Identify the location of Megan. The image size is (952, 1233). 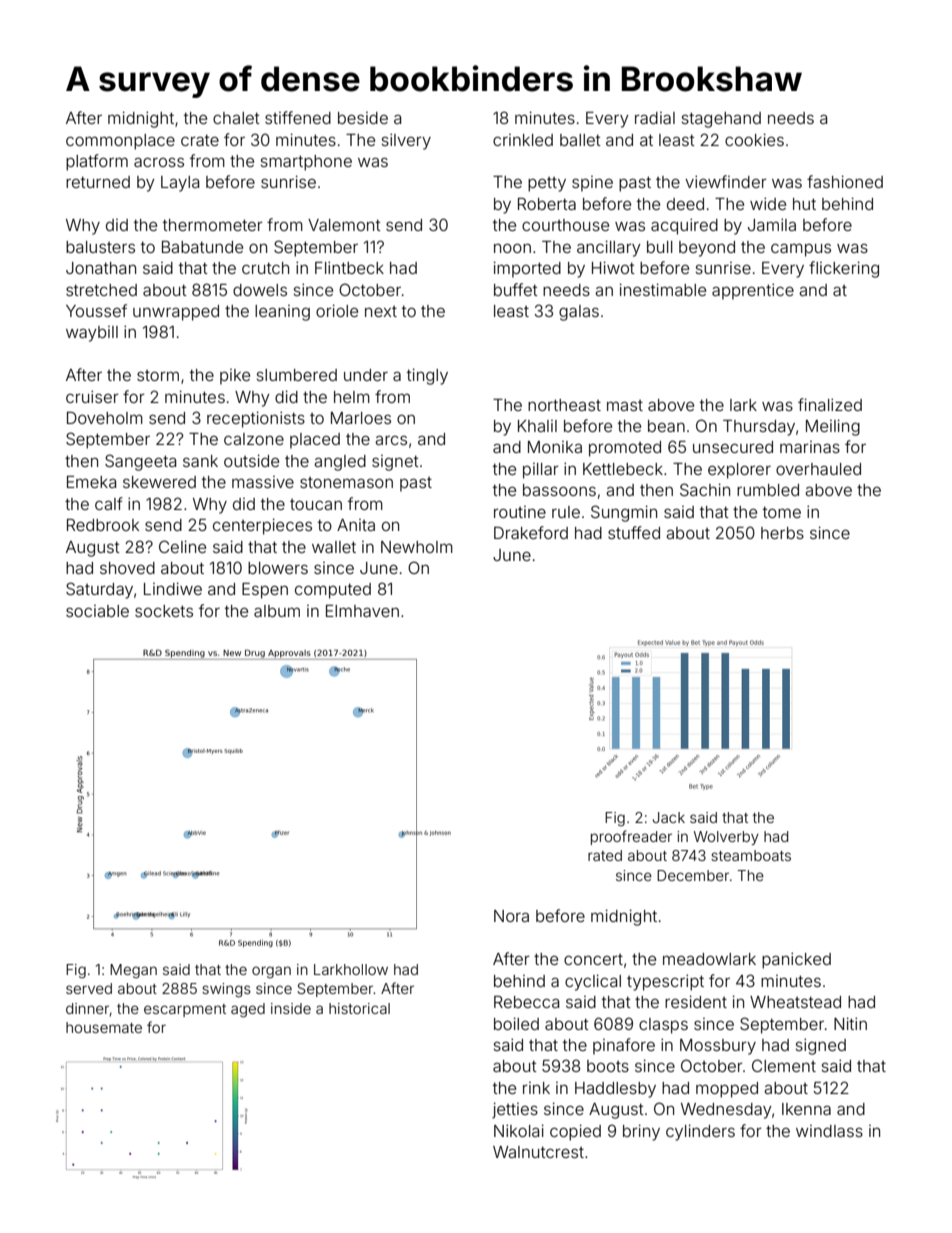
(133, 971).
